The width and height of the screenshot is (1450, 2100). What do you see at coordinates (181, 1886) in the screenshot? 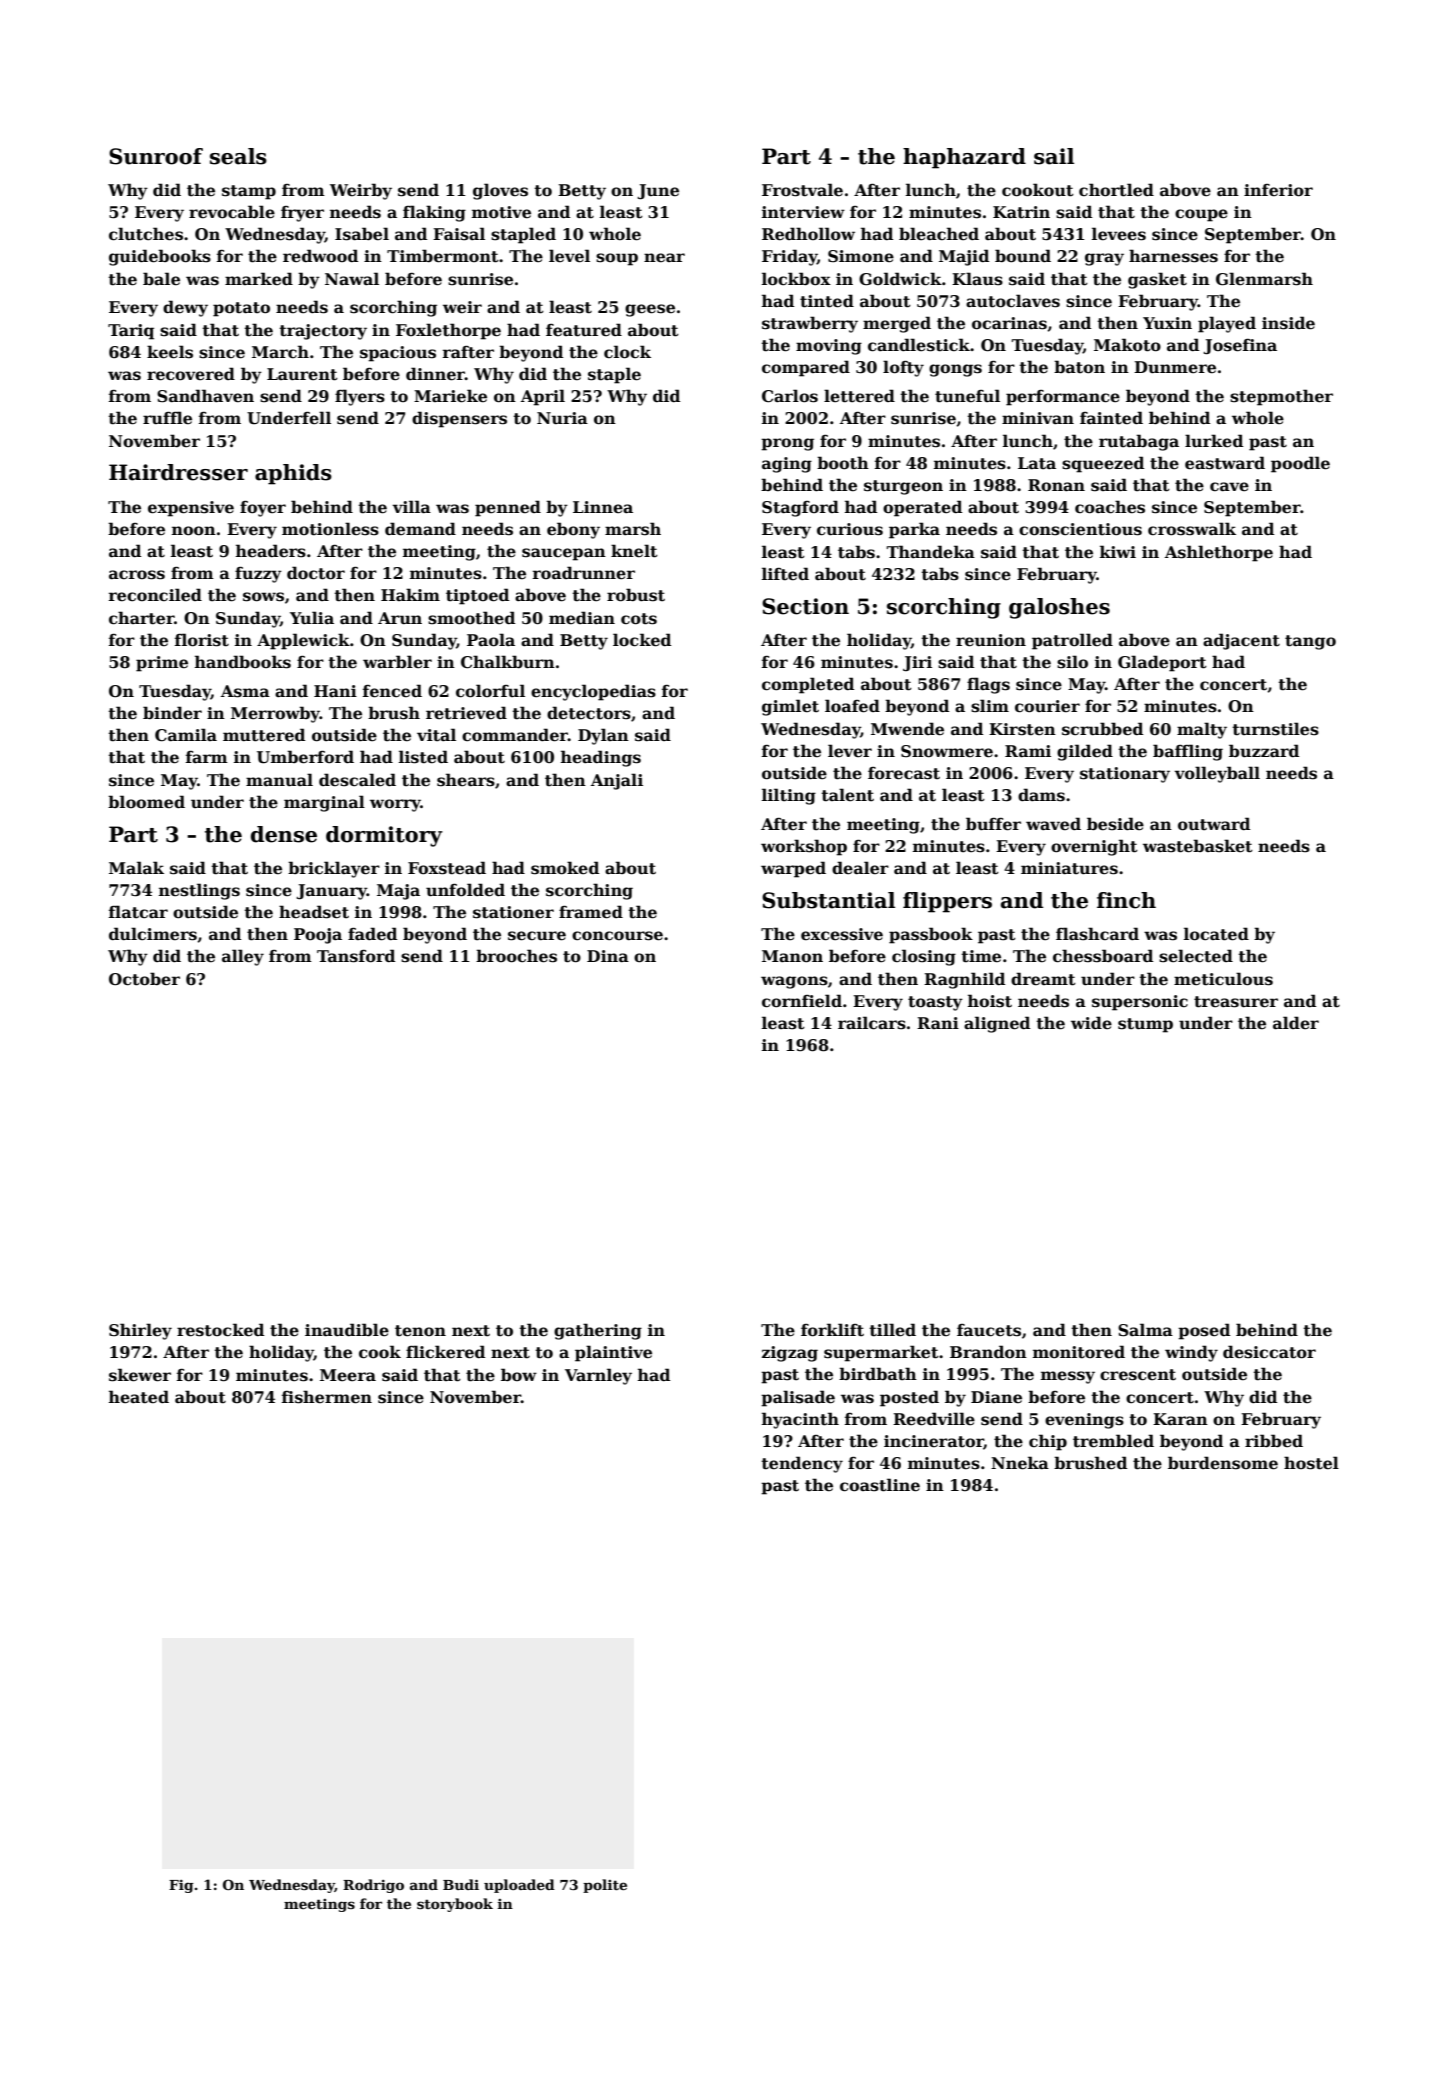
I see `Fig` at bounding box center [181, 1886].
